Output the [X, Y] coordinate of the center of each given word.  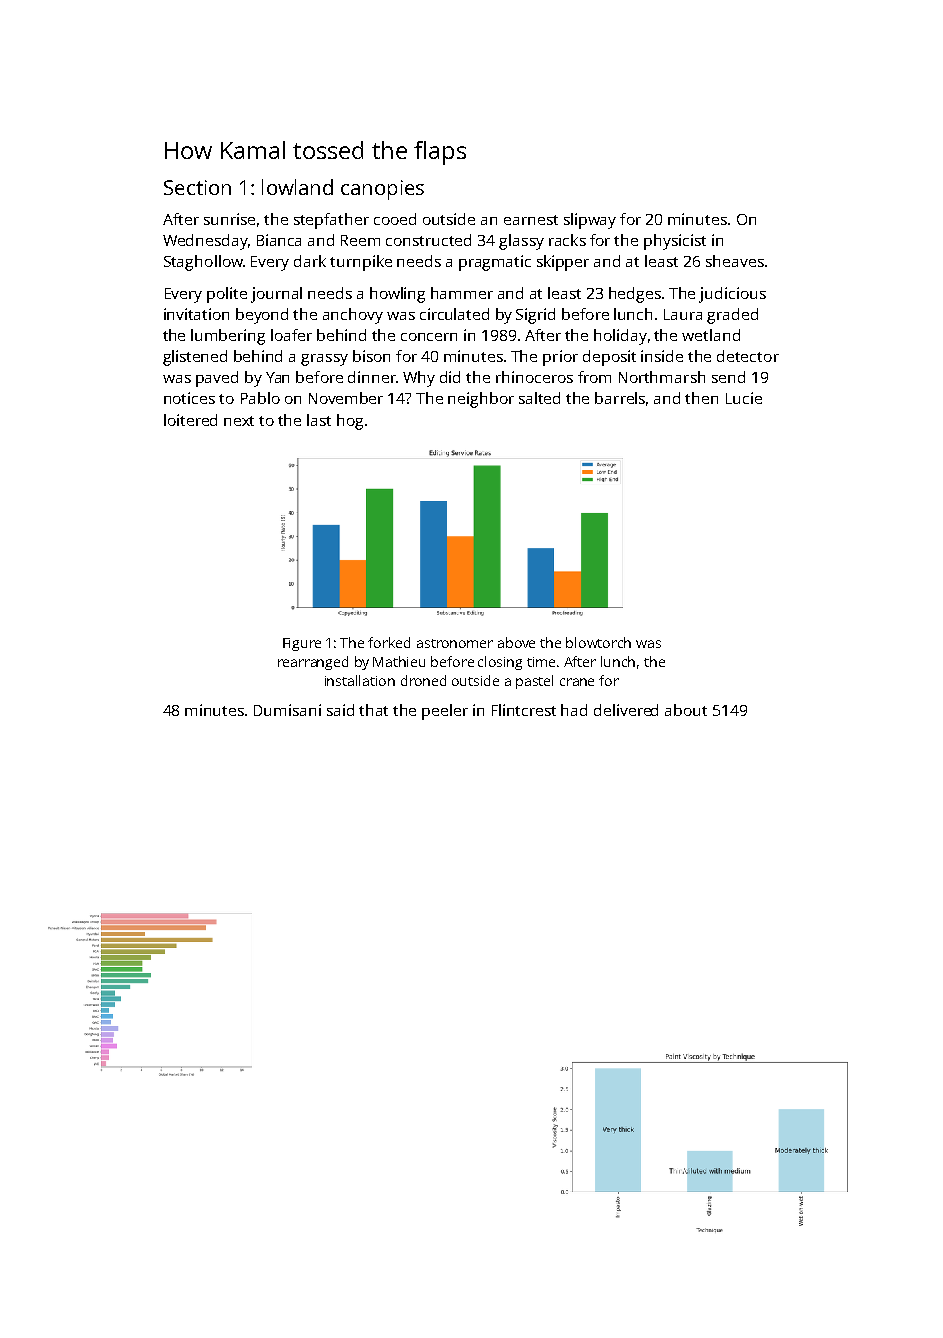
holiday [620, 337]
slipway [590, 221]
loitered [190, 420]
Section [197, 187]
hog [350, 422]
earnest [531, 220]
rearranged [313, 663]
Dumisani [287, 710]
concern [429, 337]
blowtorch [598, 642]
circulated [454, 314]
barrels [620, 398]
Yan [277, 377]
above [516, 642]
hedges [635, 295]
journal [276, 295]
